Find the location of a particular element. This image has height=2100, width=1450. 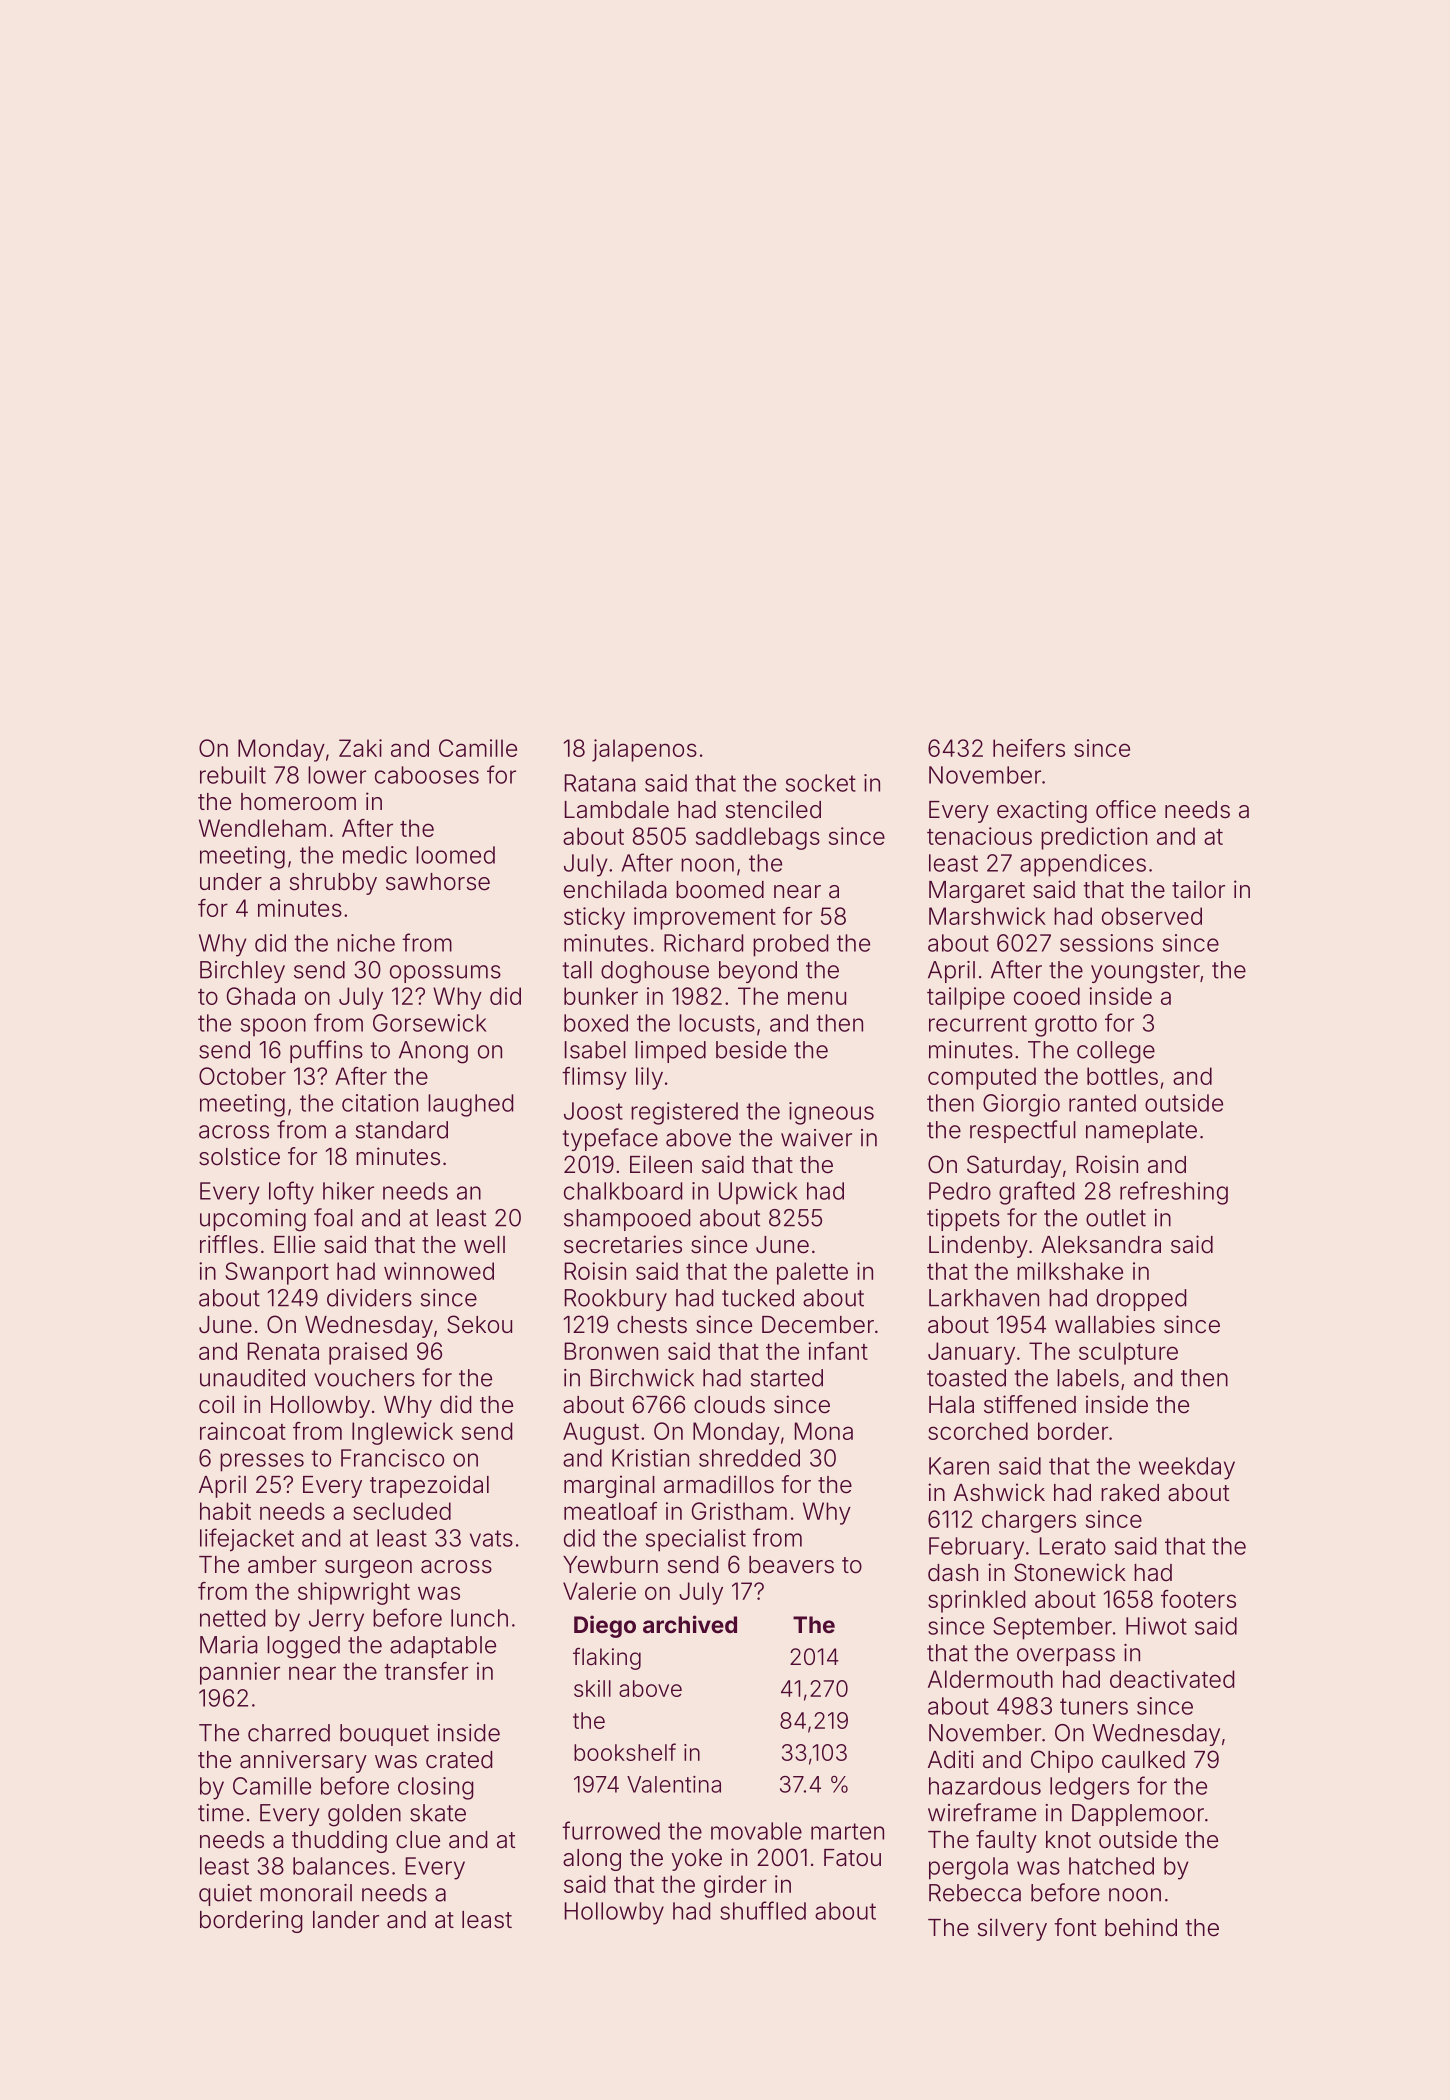

dropped is located at coordinates (1141, 1300).
